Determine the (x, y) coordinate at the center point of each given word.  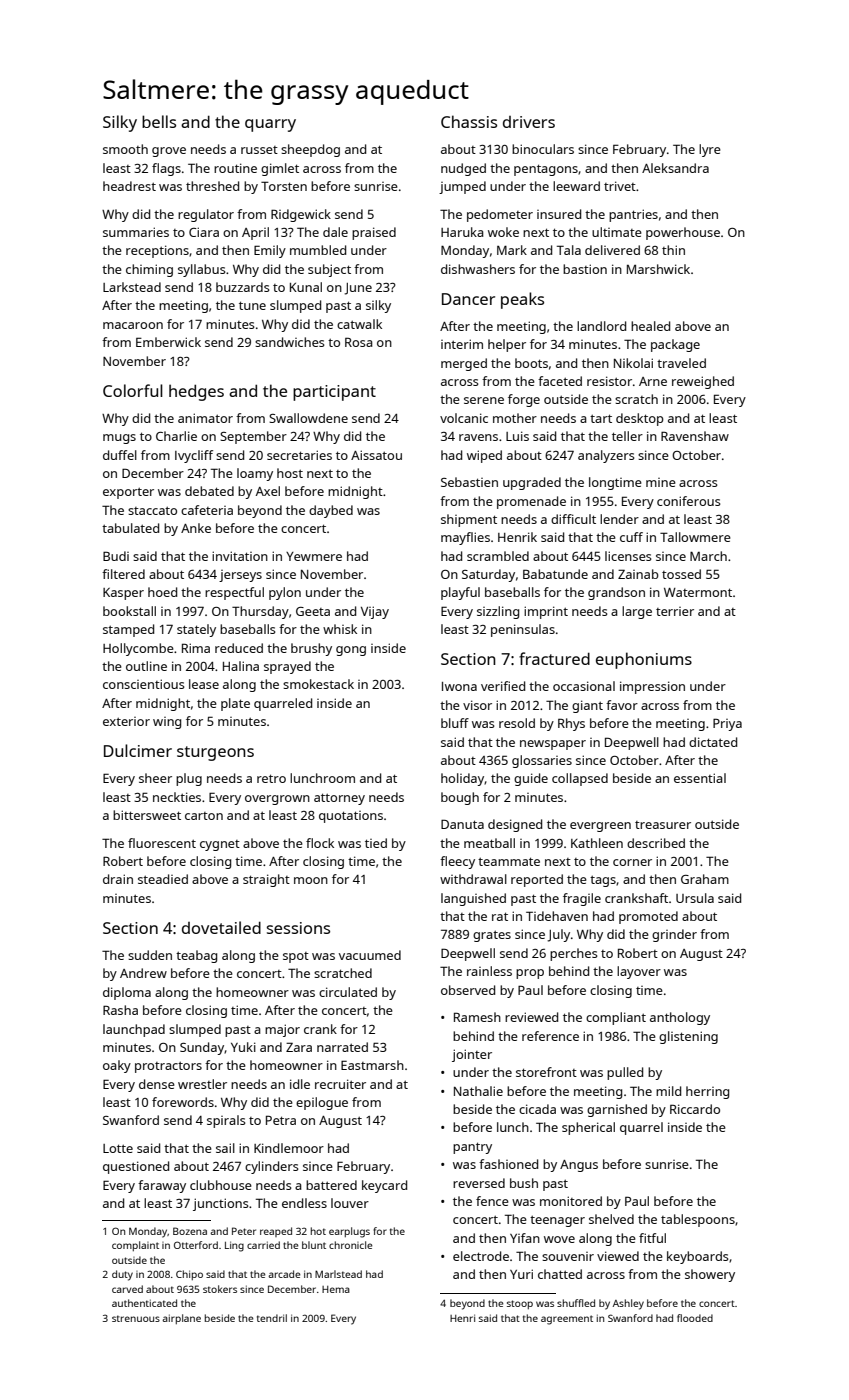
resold (517, 723)
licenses (628, 556)
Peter (244, 1231)
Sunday (202, 1048)
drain (118, 879)
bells (159, 121)
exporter (128, 493)
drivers (529, 122)
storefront (546, 1072)
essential (700, 778)
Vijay (375, 612)
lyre (710, 150)
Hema (336, 1289)
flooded (695, 1318)
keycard (384, 1186)
